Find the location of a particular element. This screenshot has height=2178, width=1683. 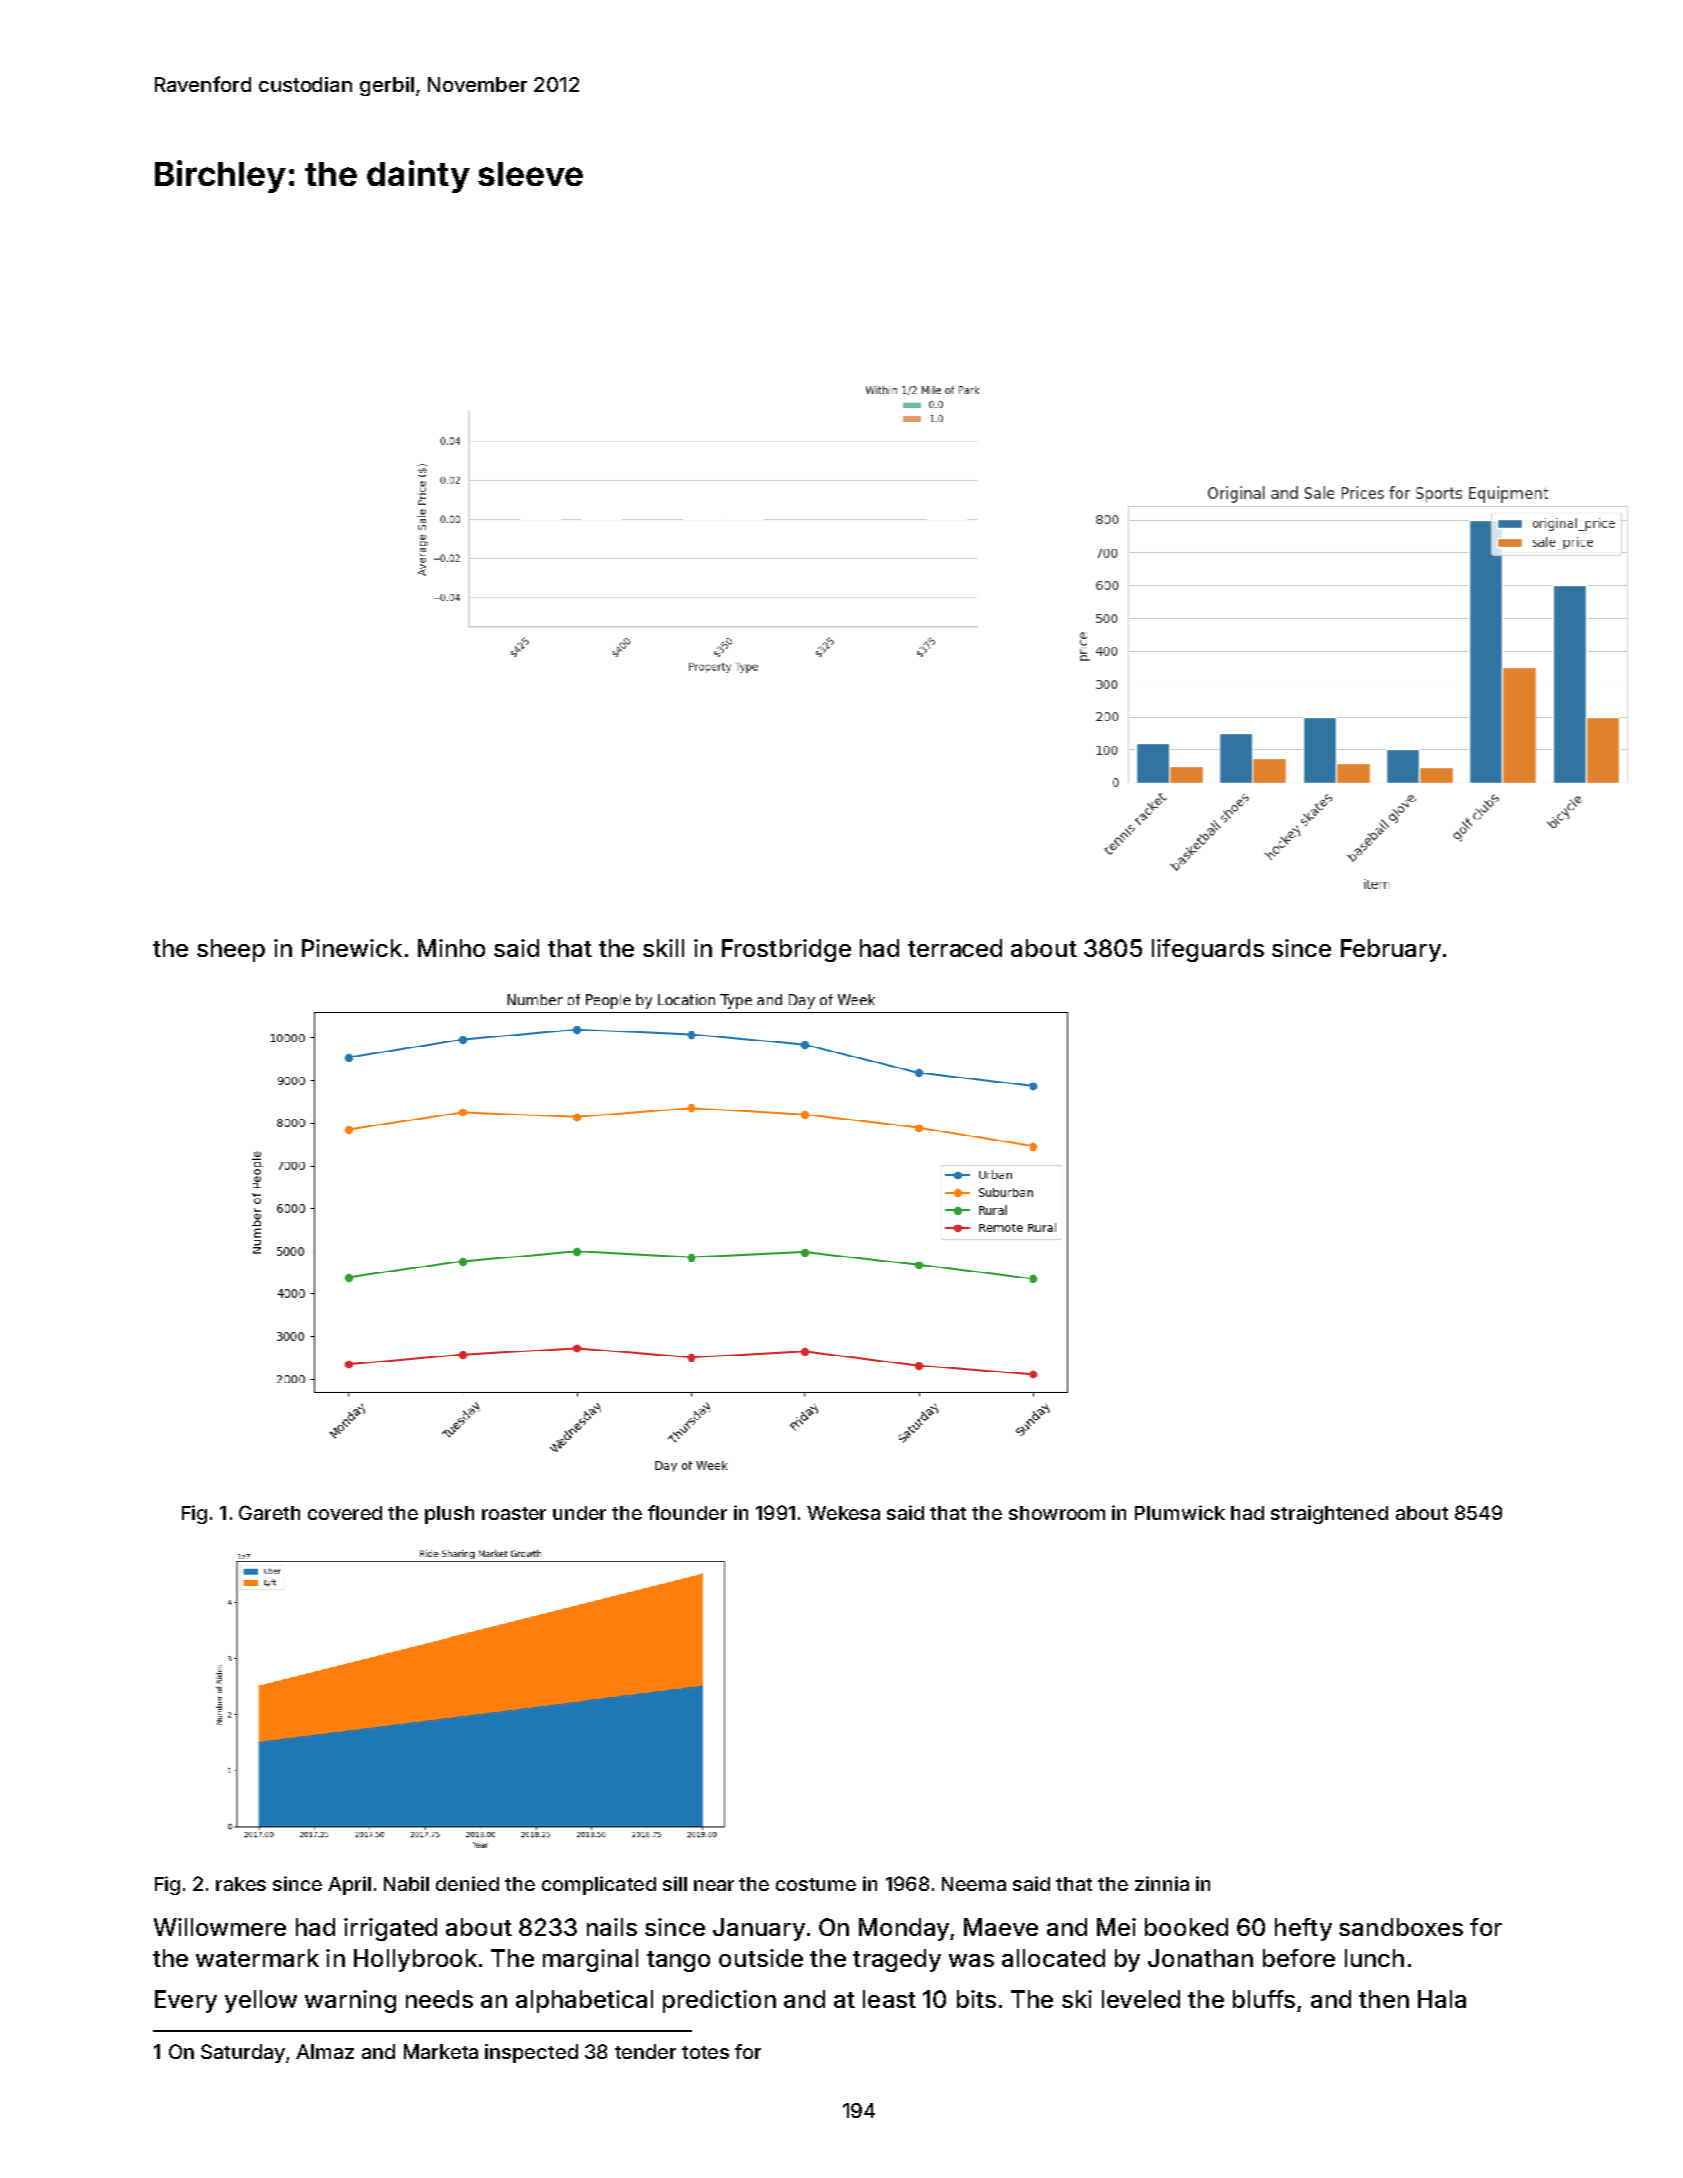

terraced is located at coordinates (955, 948).
